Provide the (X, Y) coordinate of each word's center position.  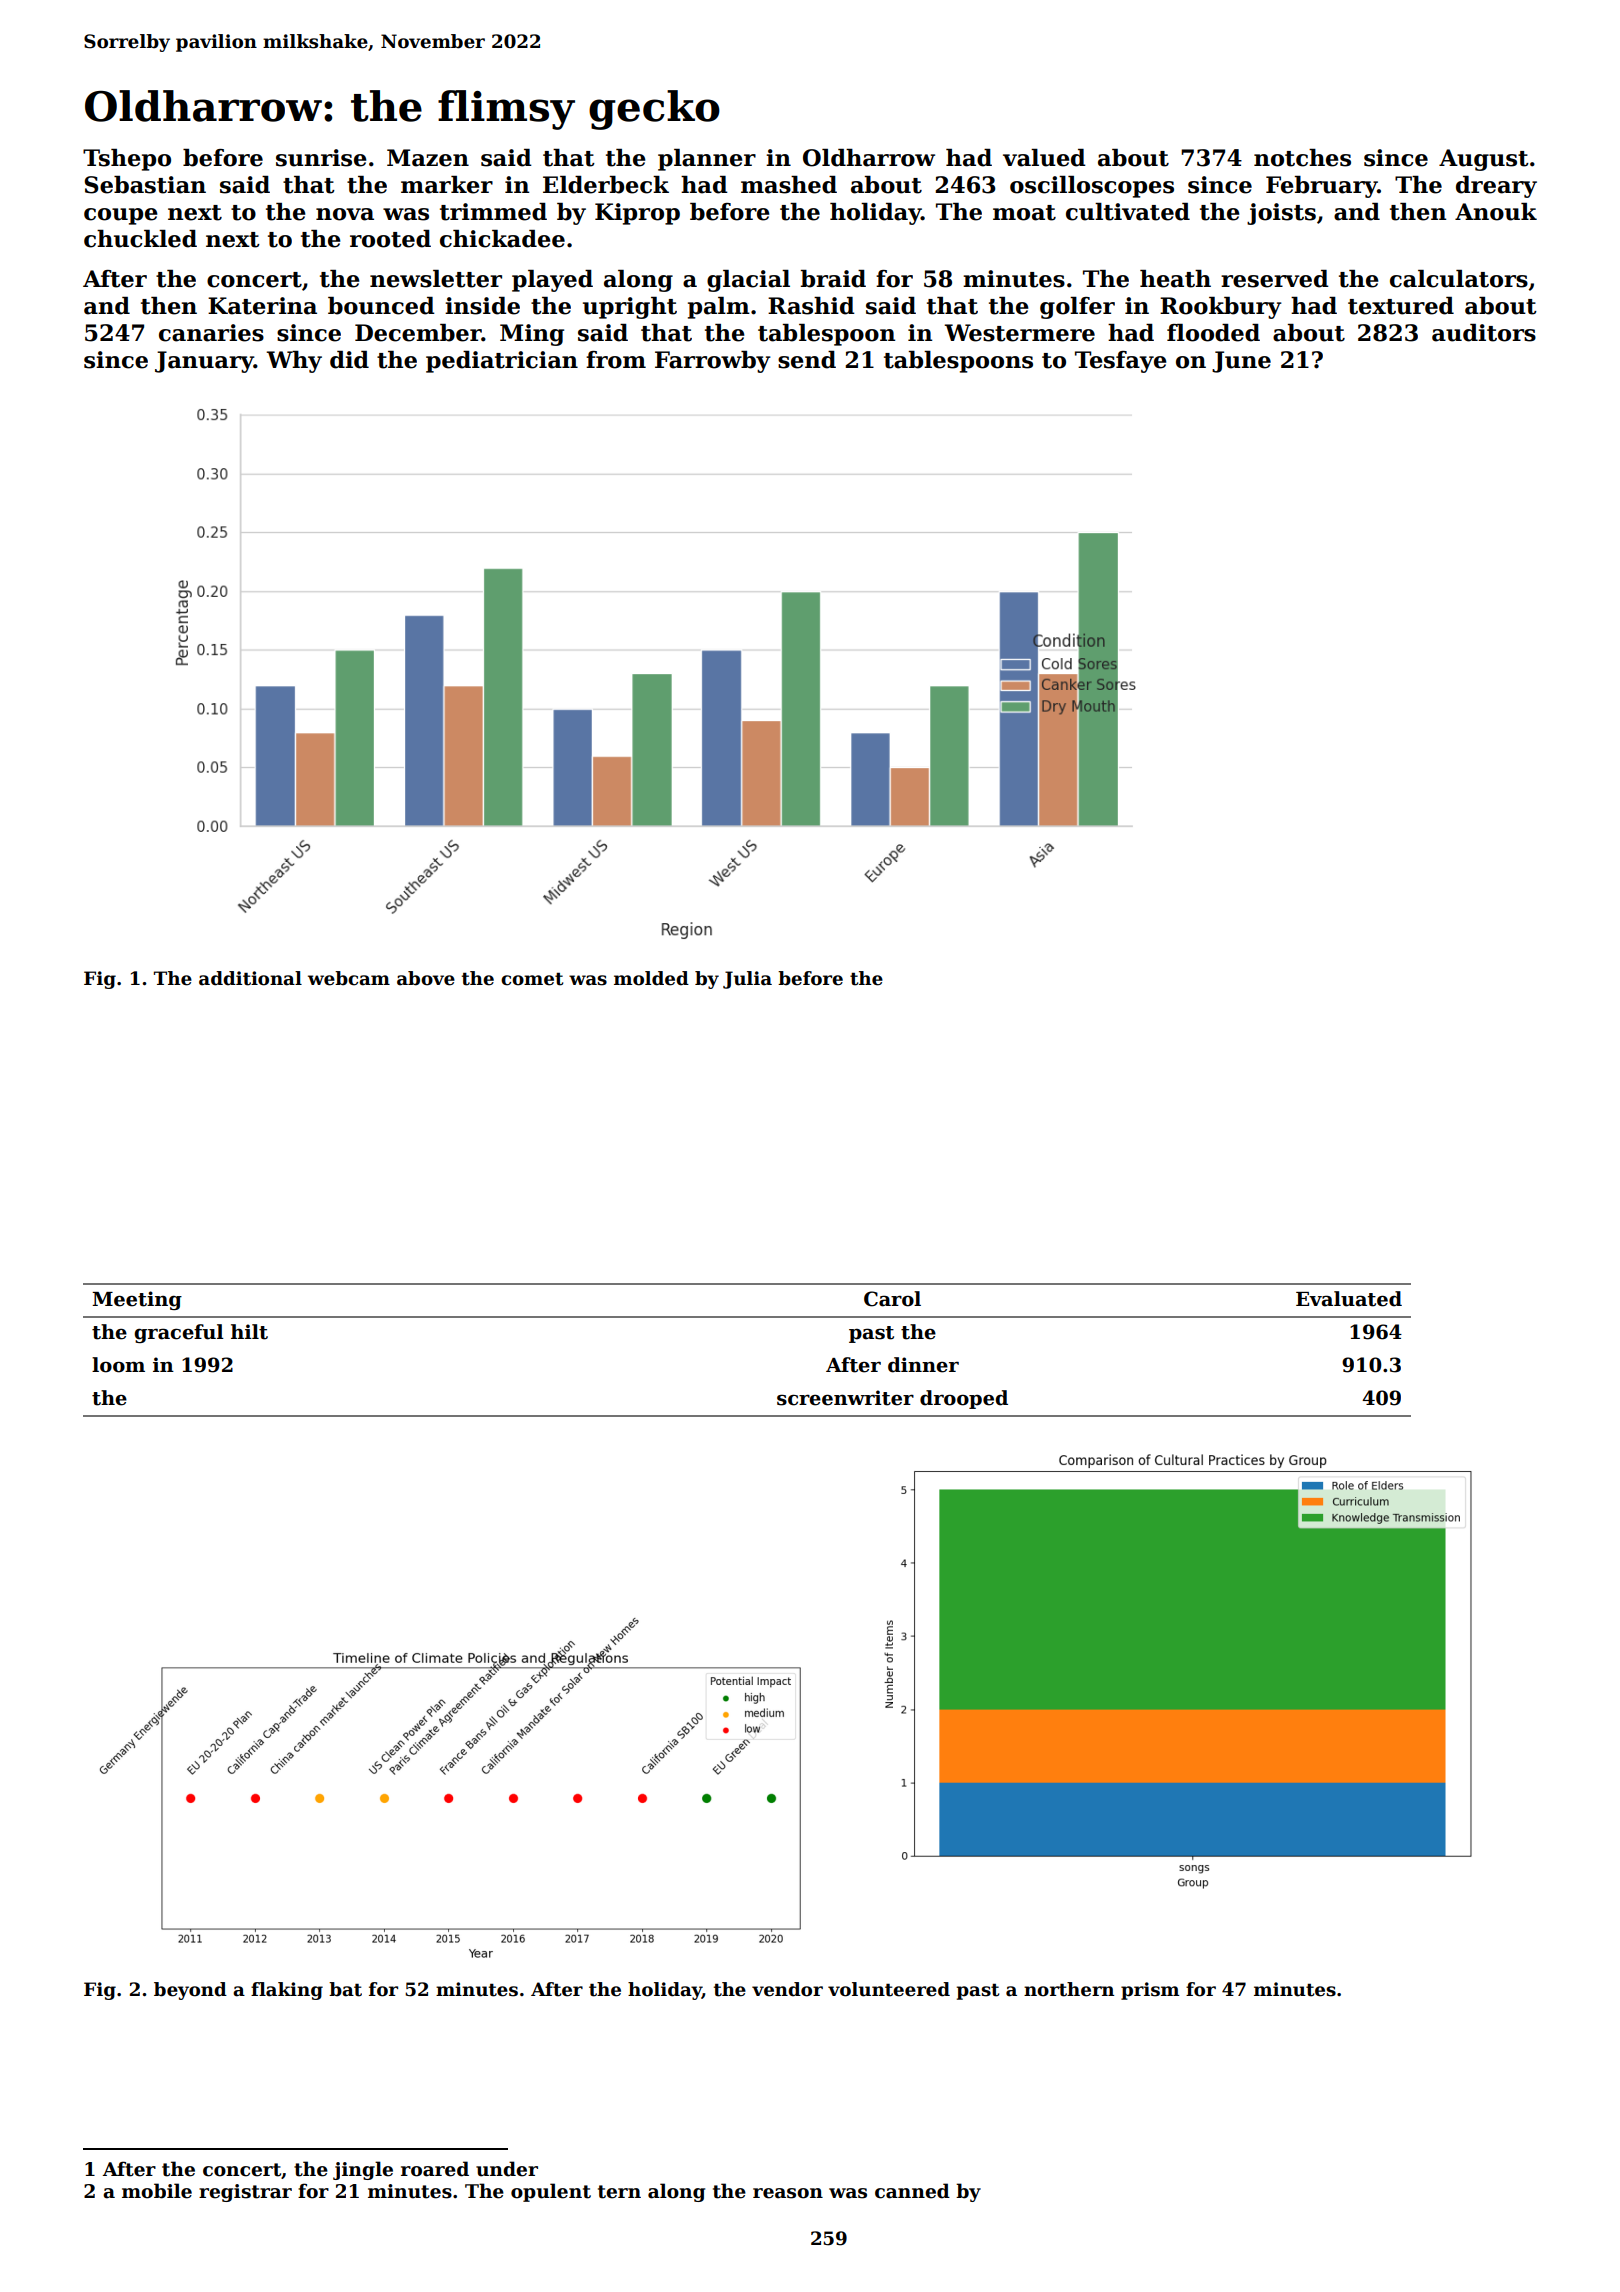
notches (1302, 158)
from (616, 360)
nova (345, 214)
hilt (249, 1332)
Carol (892, 1299)
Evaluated (1349, 1299)
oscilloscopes (1092, 187)
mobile (157, 2191)
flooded (1213, 333)
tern (619, 2192)
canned (912, 2191)
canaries (211, 333)
